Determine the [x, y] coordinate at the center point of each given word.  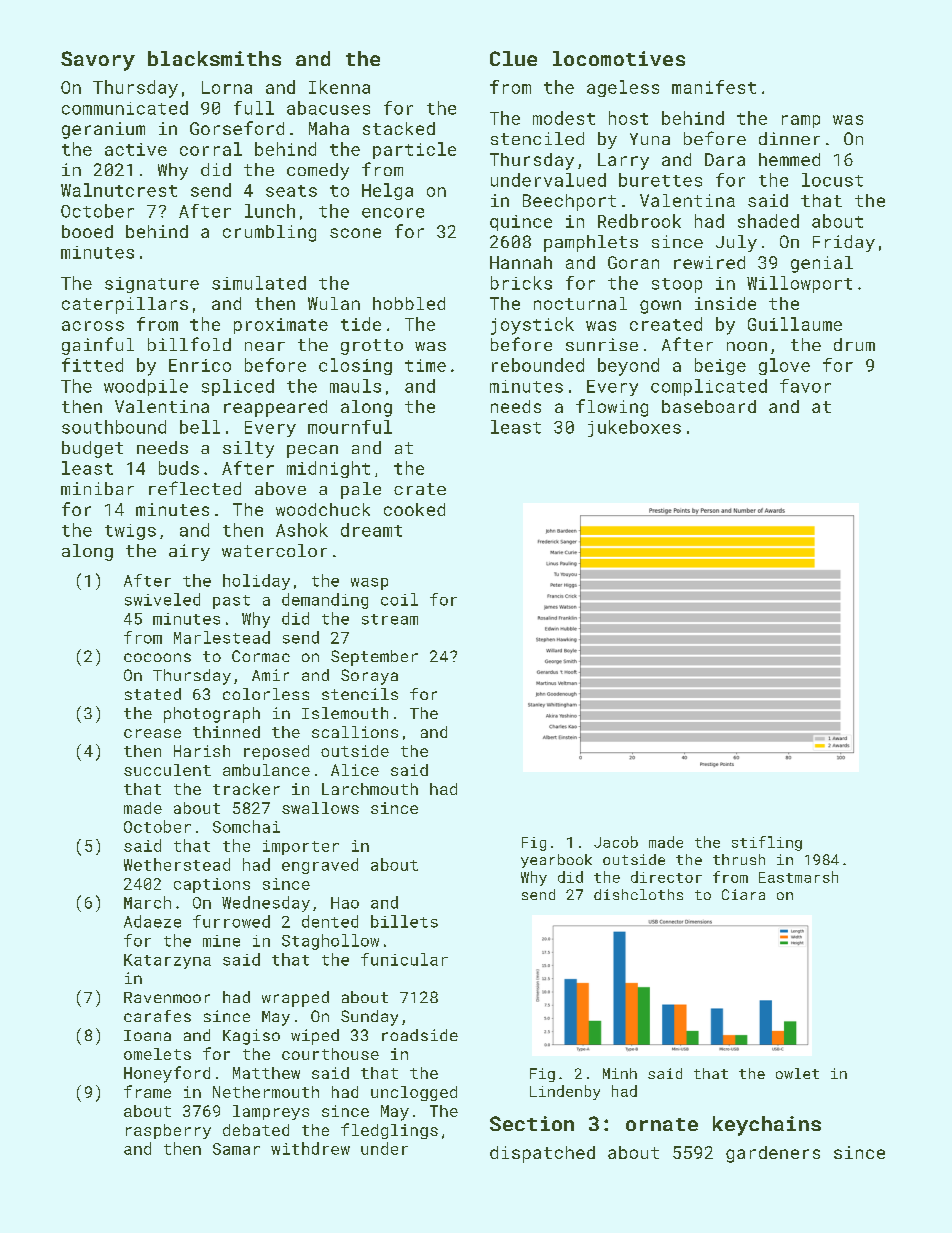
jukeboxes [634, 428]
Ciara [743, 894]
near [265, 346]
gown [660, 307]
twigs [130, 532]
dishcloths [638, 894]
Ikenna [339, 87]
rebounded [538, 365]
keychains [767, 1126]
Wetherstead [177, 864]
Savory [98, 61]
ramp [801, 121]
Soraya [369, 677]
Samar [236, 1149]
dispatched [542, 1154]
